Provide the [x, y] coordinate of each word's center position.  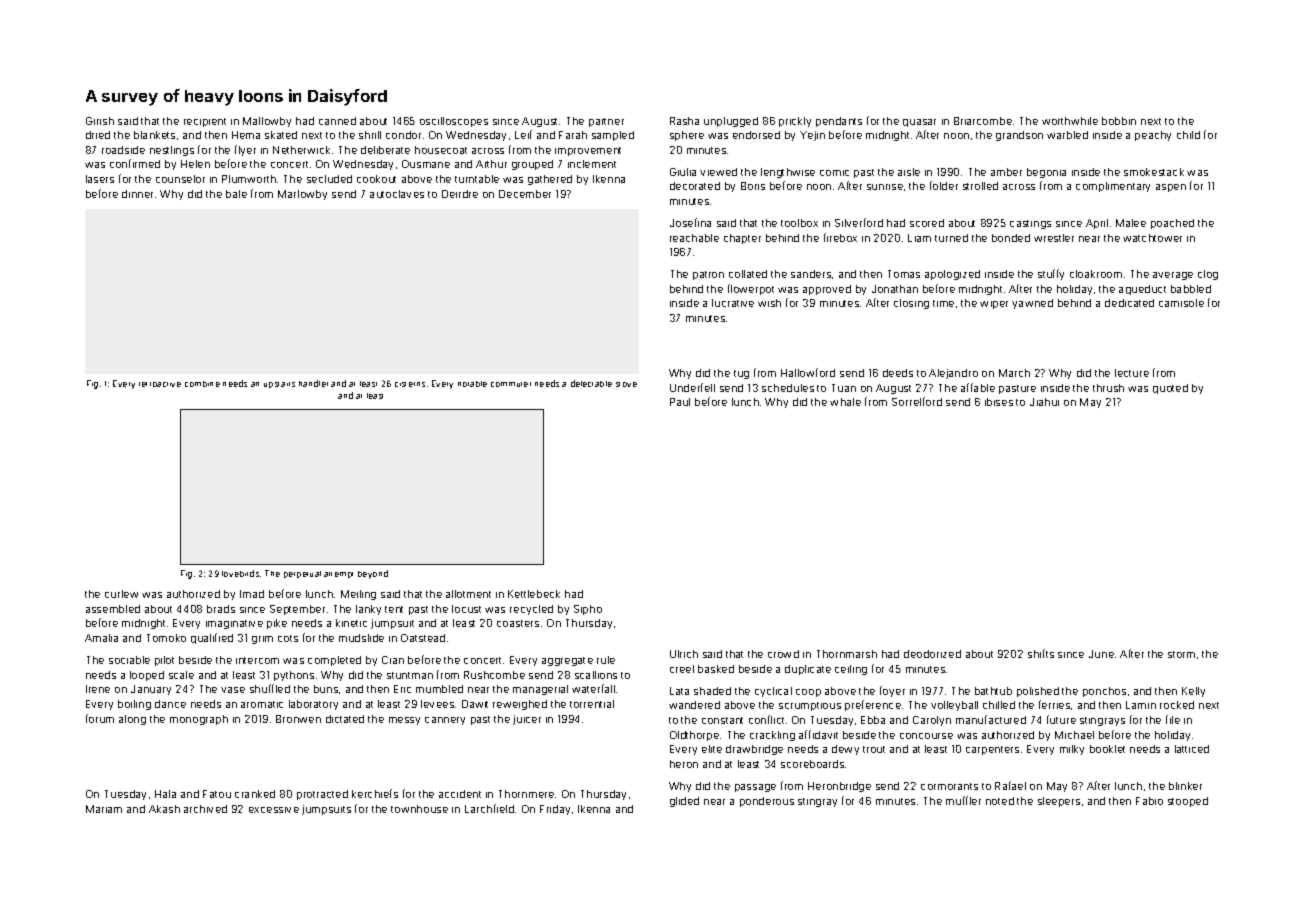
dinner [137, 194]
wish [769, 303]
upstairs [279, 385]
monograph [199, 720]
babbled [1191, 289]
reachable [694, 238]
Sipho [588, 610]
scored [927, 223]
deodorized [932, 654]
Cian [393, 660]
